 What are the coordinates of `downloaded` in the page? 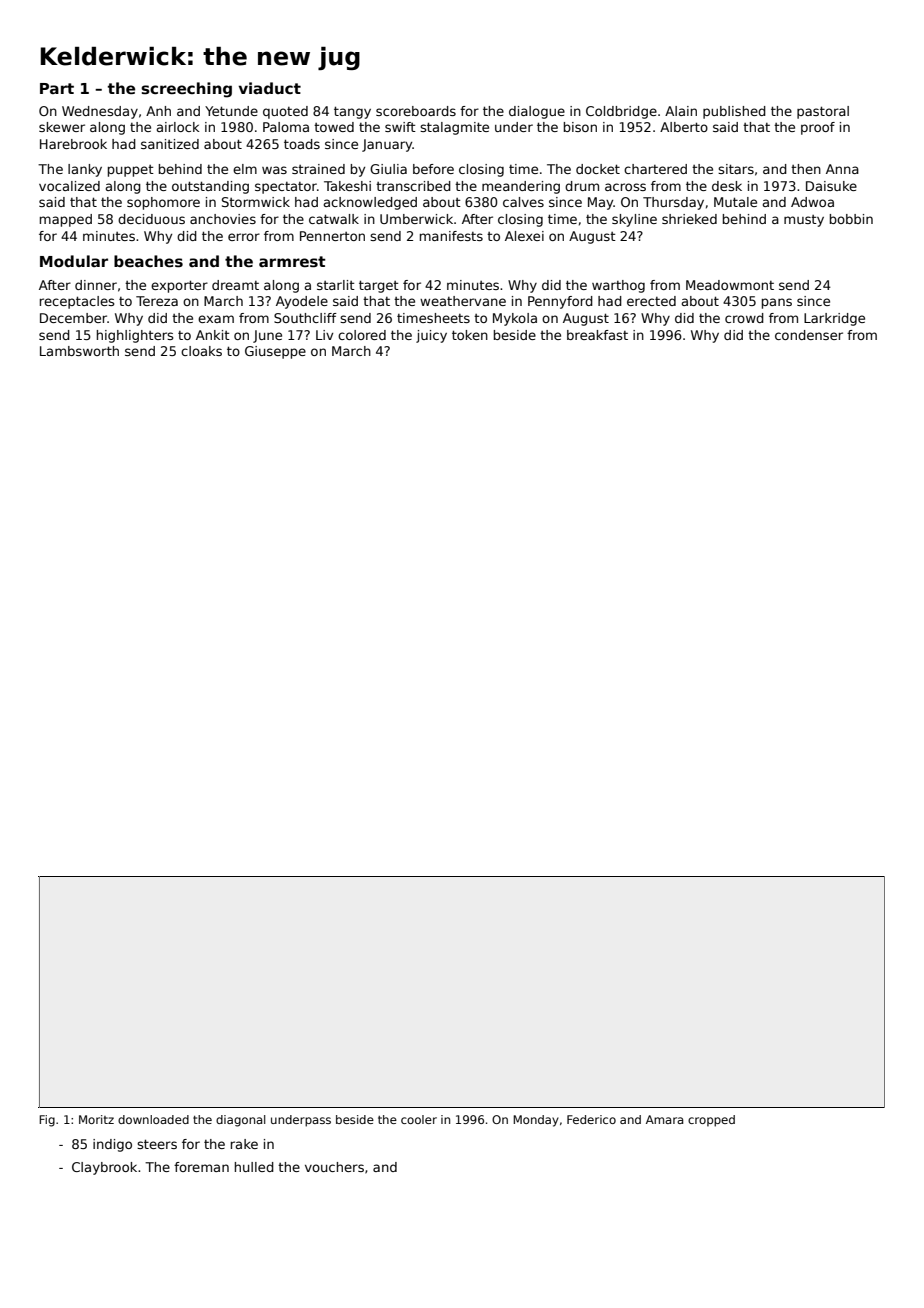 It's located at (153, 1119).
